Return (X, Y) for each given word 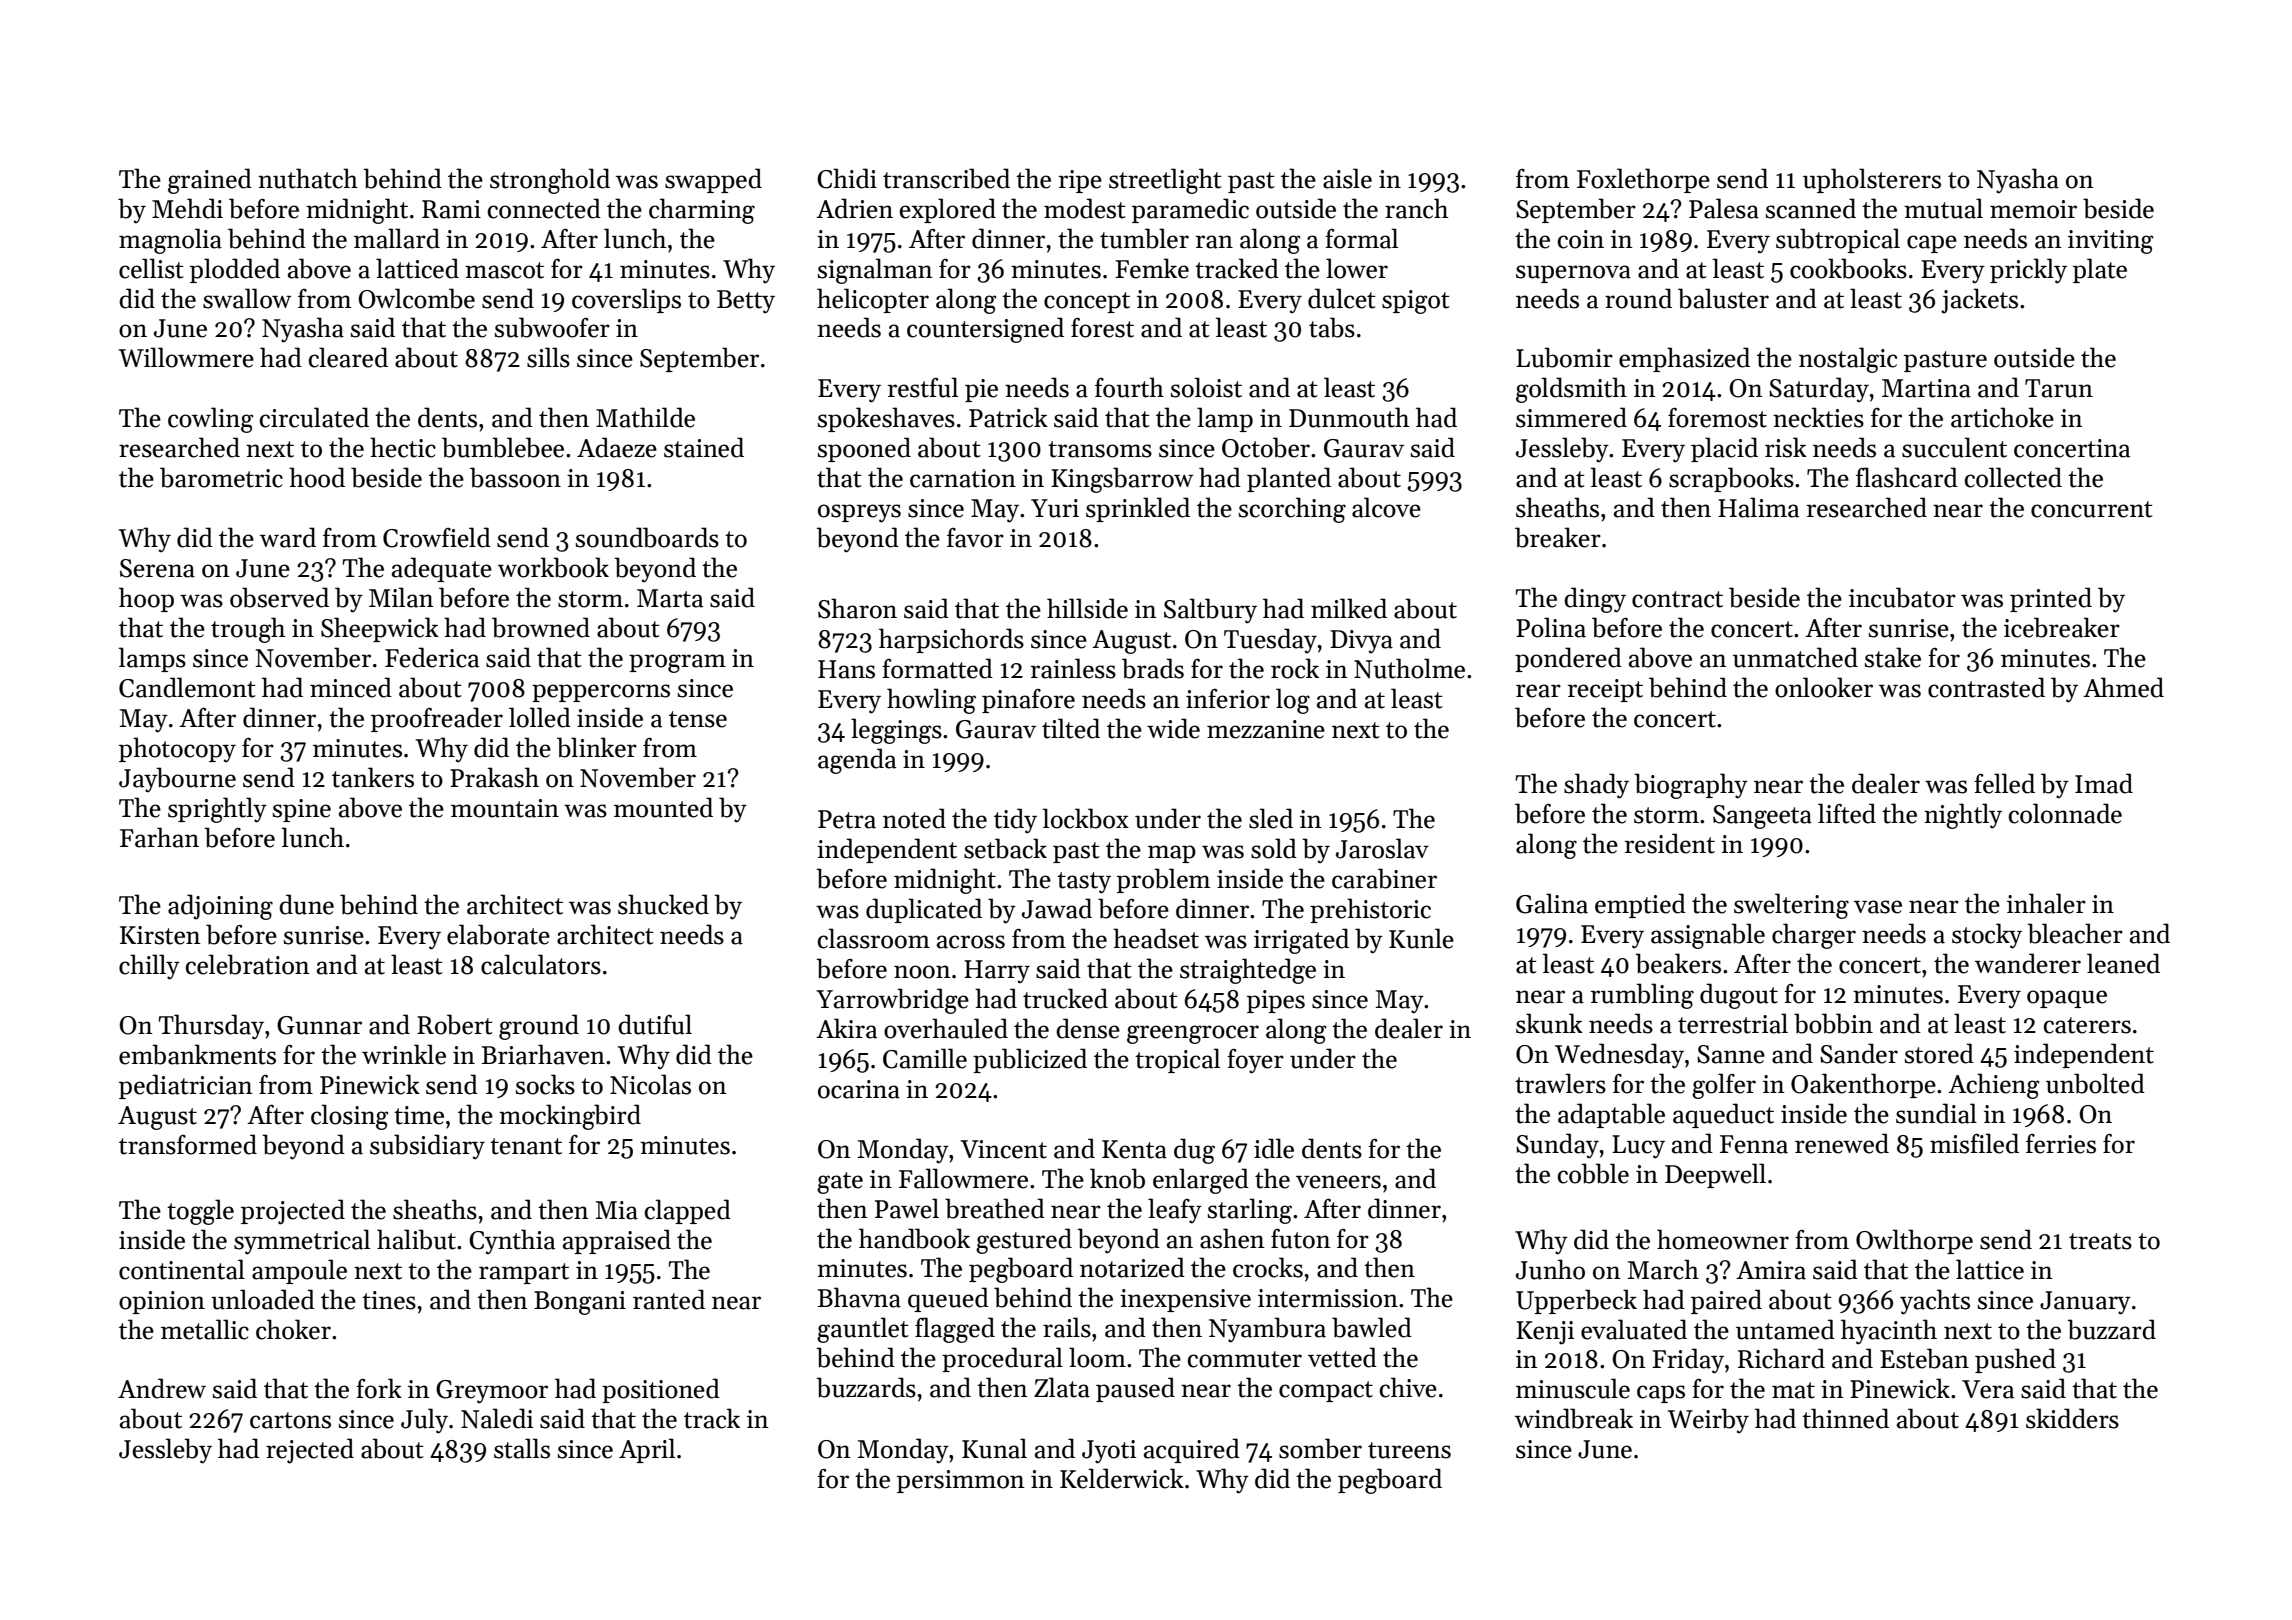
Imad (2104, 783)
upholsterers (1872, 180)
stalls (522, 1448)
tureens (1409, 1450)
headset (1156, 938)
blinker (597, 747)
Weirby (1708, 1420)
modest (1085, 208)
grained (210, 181)
